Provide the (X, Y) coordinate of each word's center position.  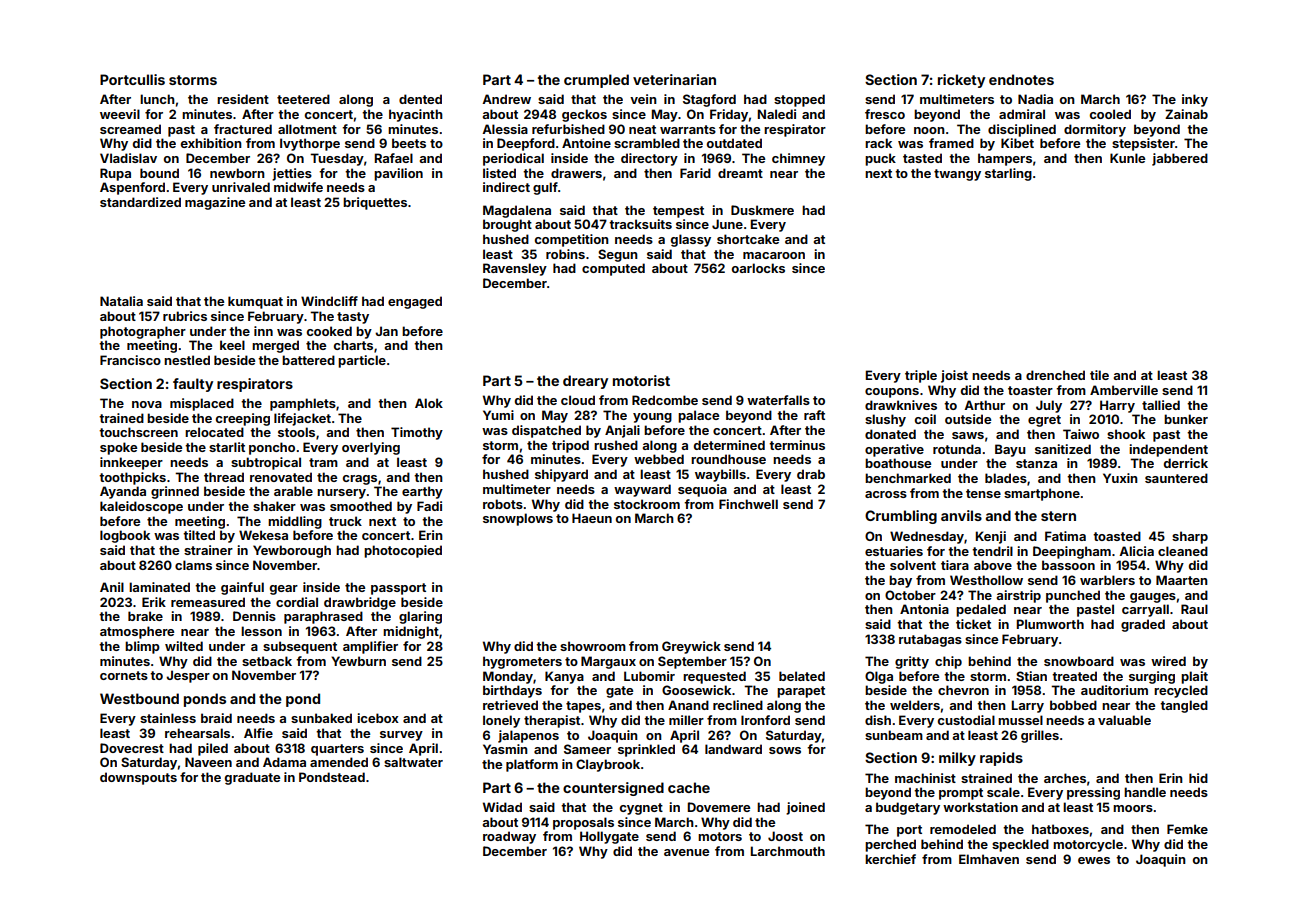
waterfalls (778, 400)
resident (243, 99)
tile (1099, 375)
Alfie (258, 733)
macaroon (774, 255)
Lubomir (649, 676)
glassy (691, 240)
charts (353, 345)
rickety (961, 81)
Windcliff (329, 301)
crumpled (596, 81)
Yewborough (292, 551)
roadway (509, 837)
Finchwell (748, 504)
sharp (1190, 537)
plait (1194, 677)
